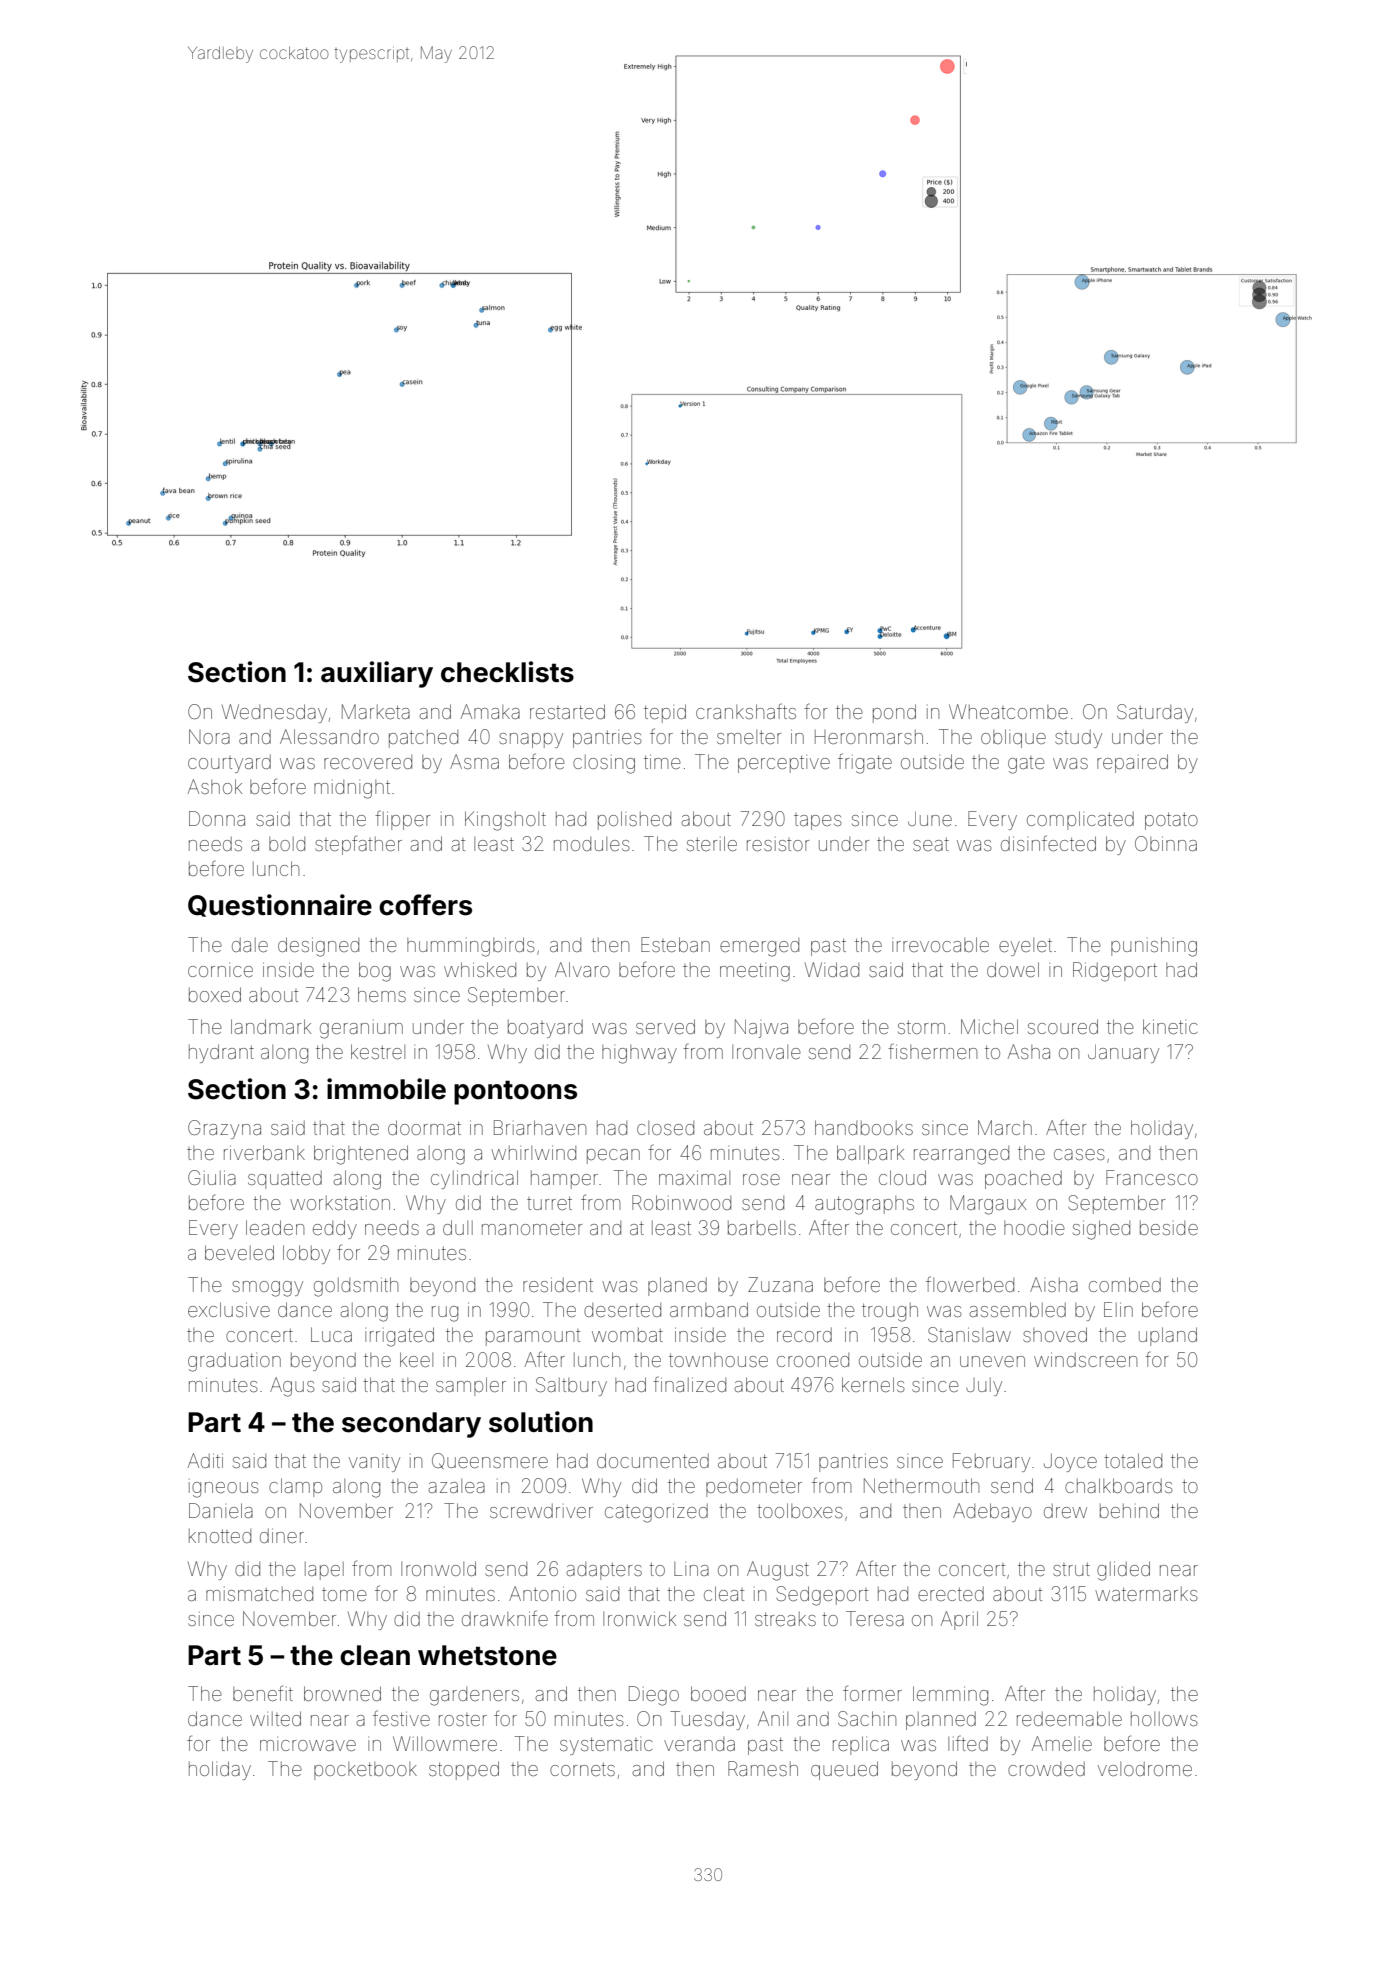 The width and height of the image is (1386, 1969). What do you see at coordinates (1079, 1154) in the image?
I see `cases` at bounding box center [1079, 1154].
